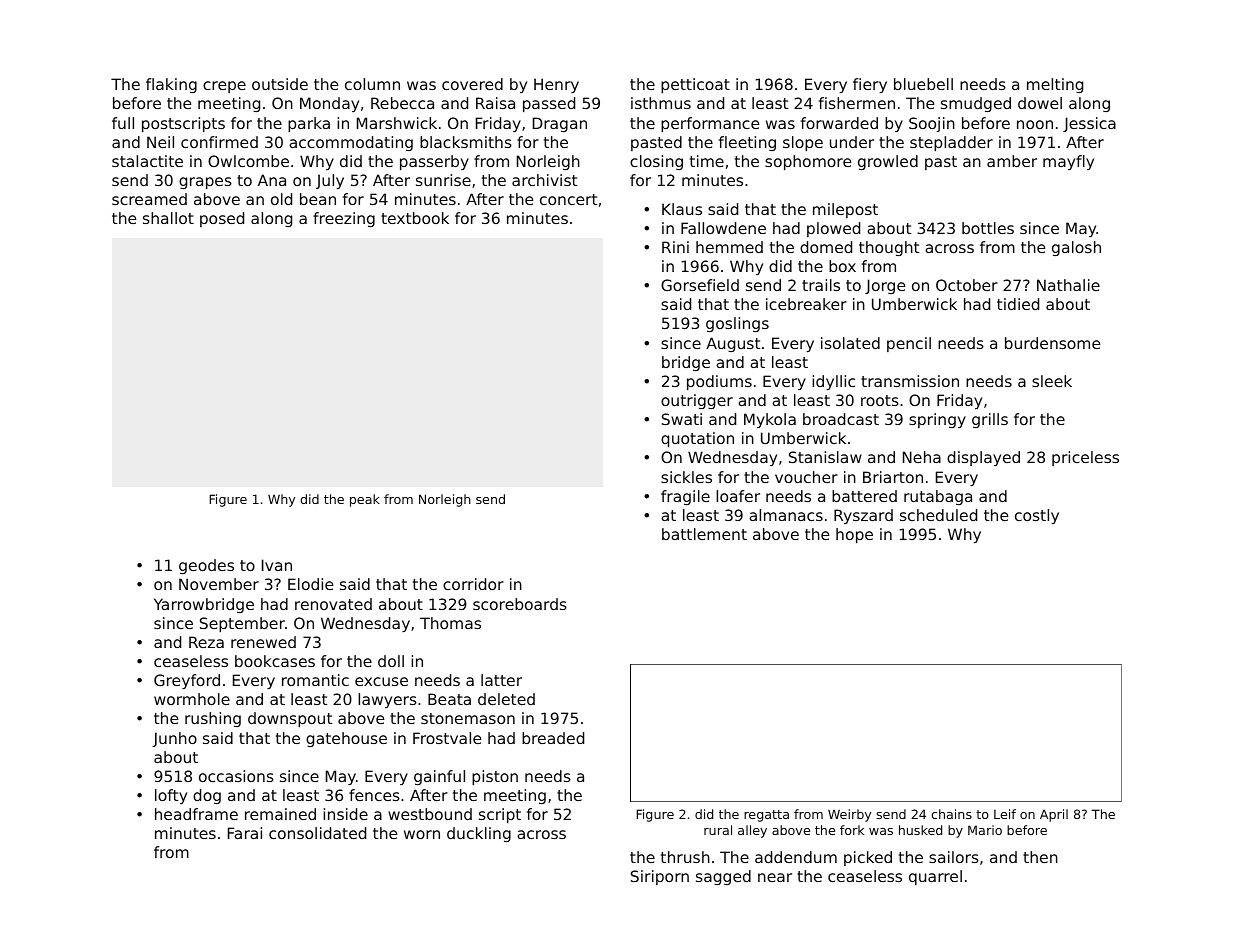  Describe the element at coordinates (556, 85) in the screenshot. I see `Henry` at that location.
